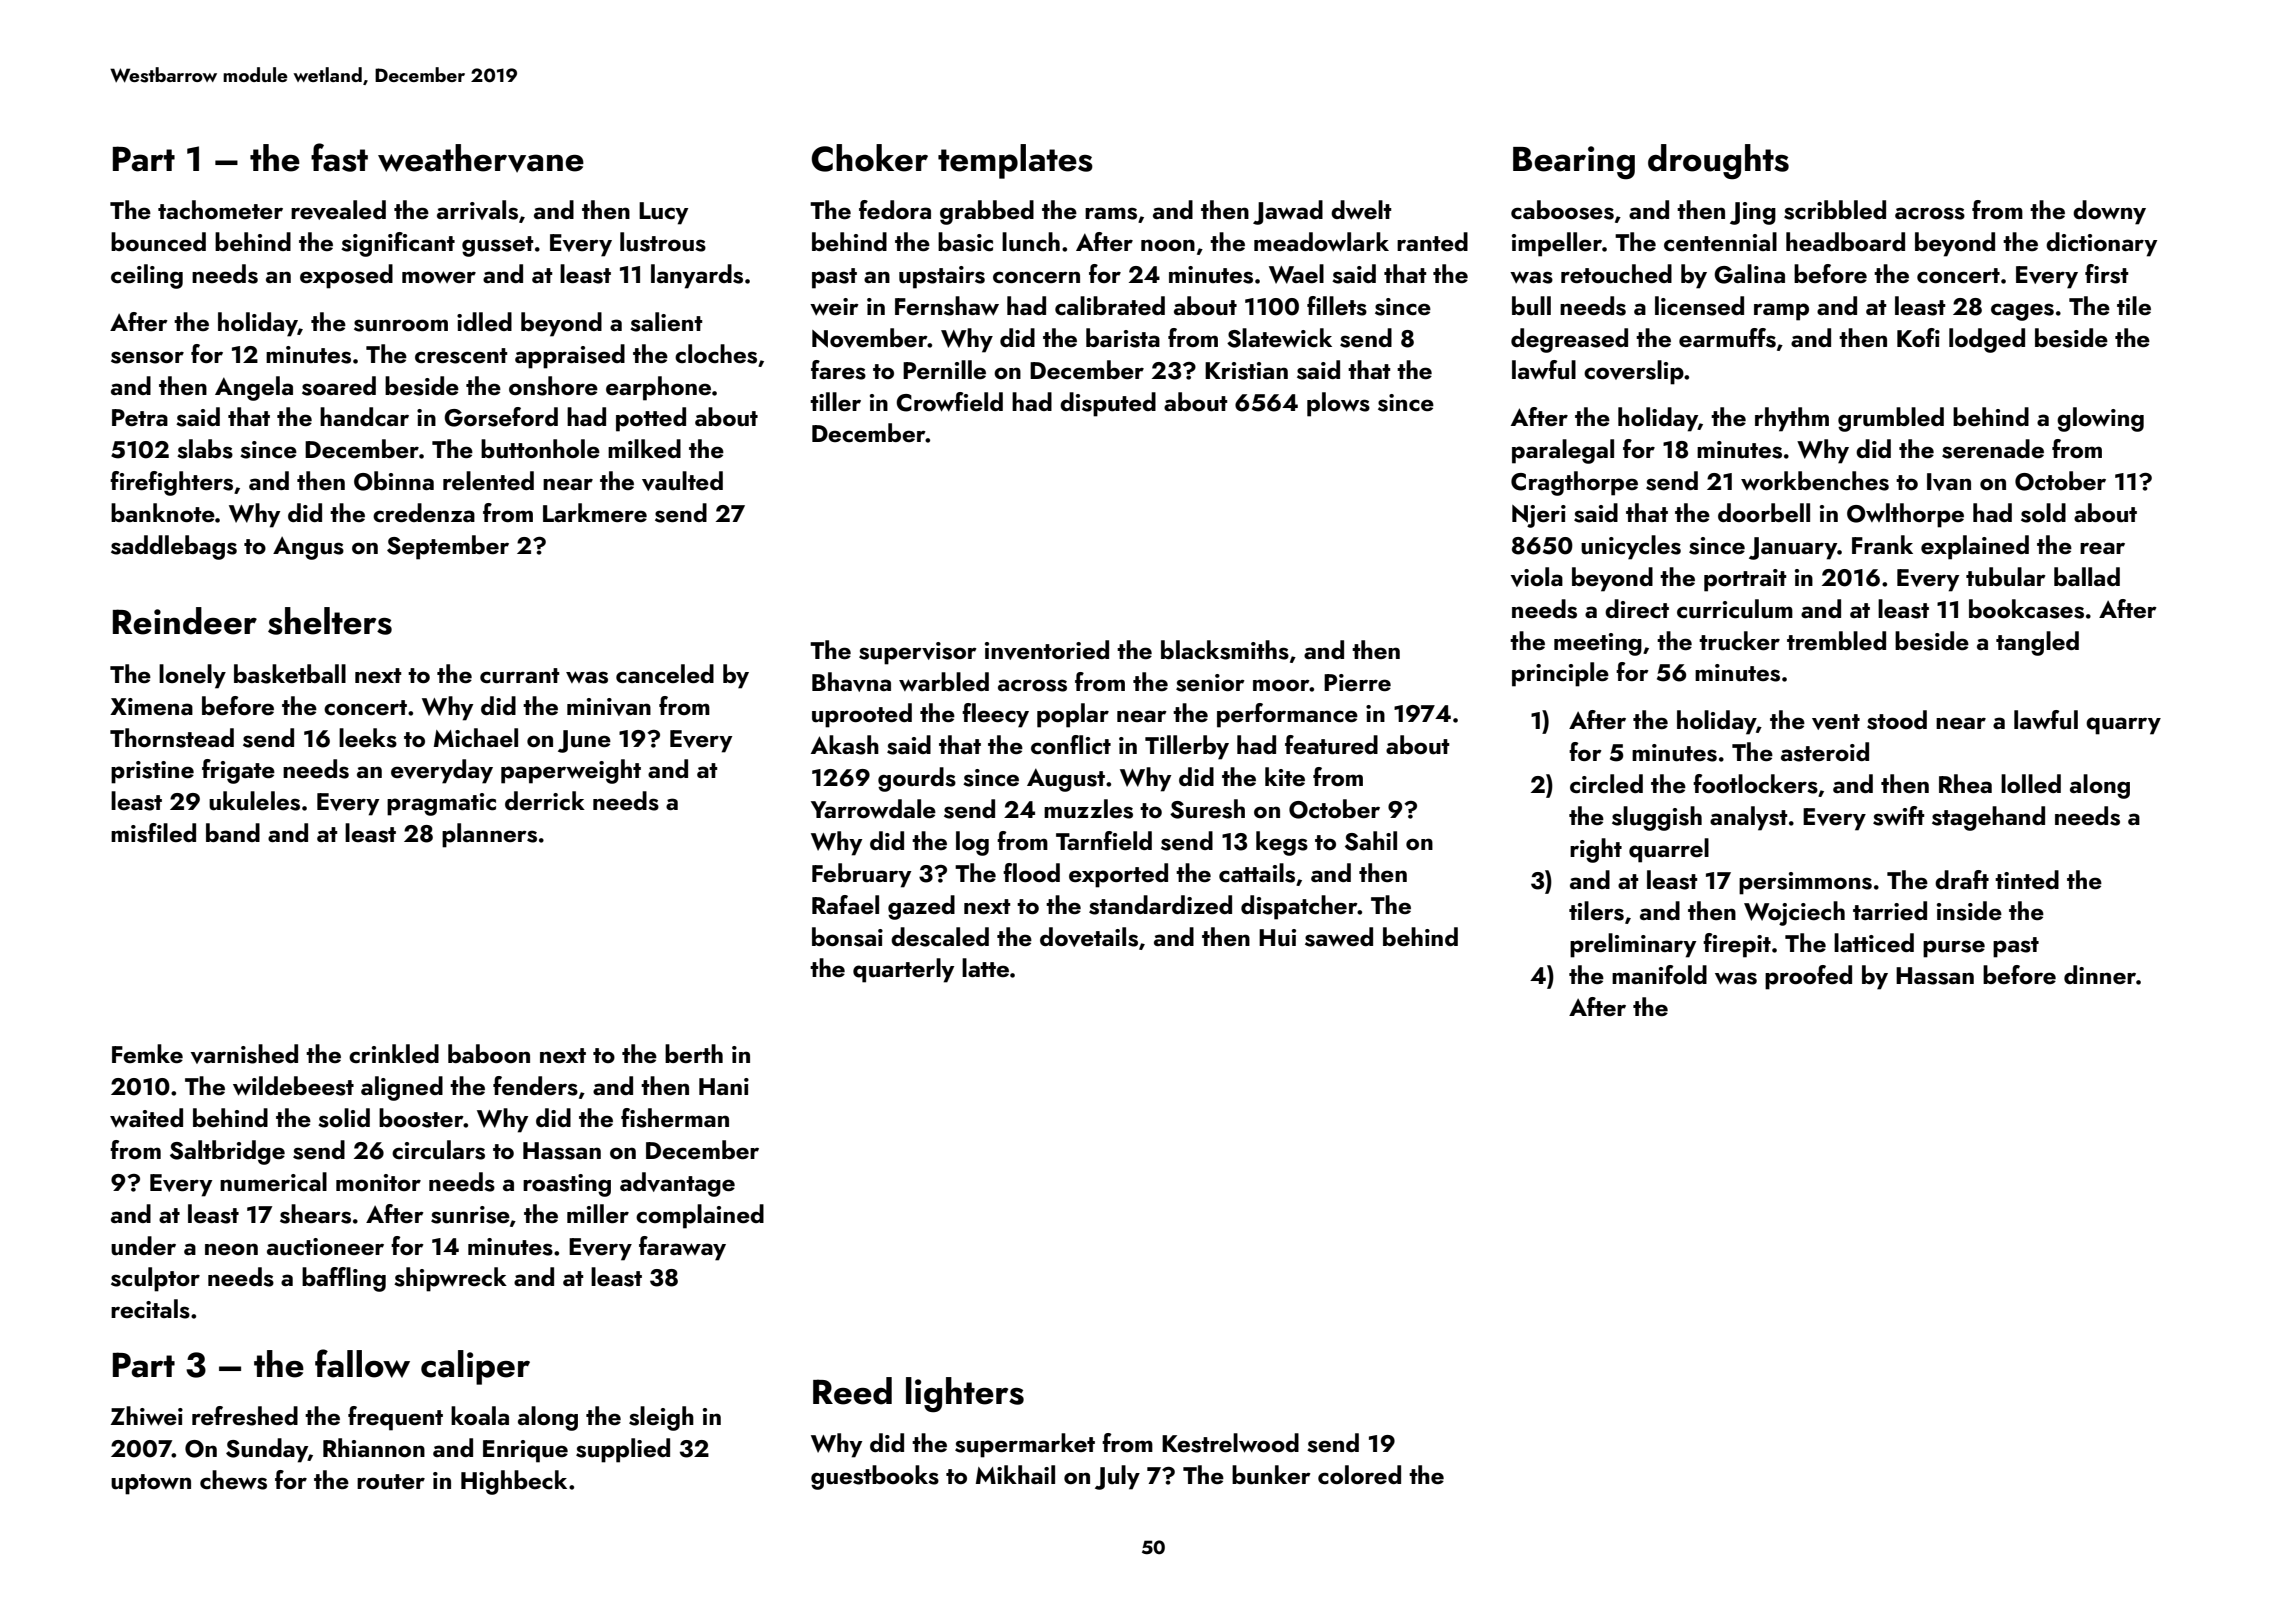 The width and height of the screenshot is (2282, 1614). Describe the element at coordinates (1808, 977) in the screenshot. I see `proofed` at that location.
